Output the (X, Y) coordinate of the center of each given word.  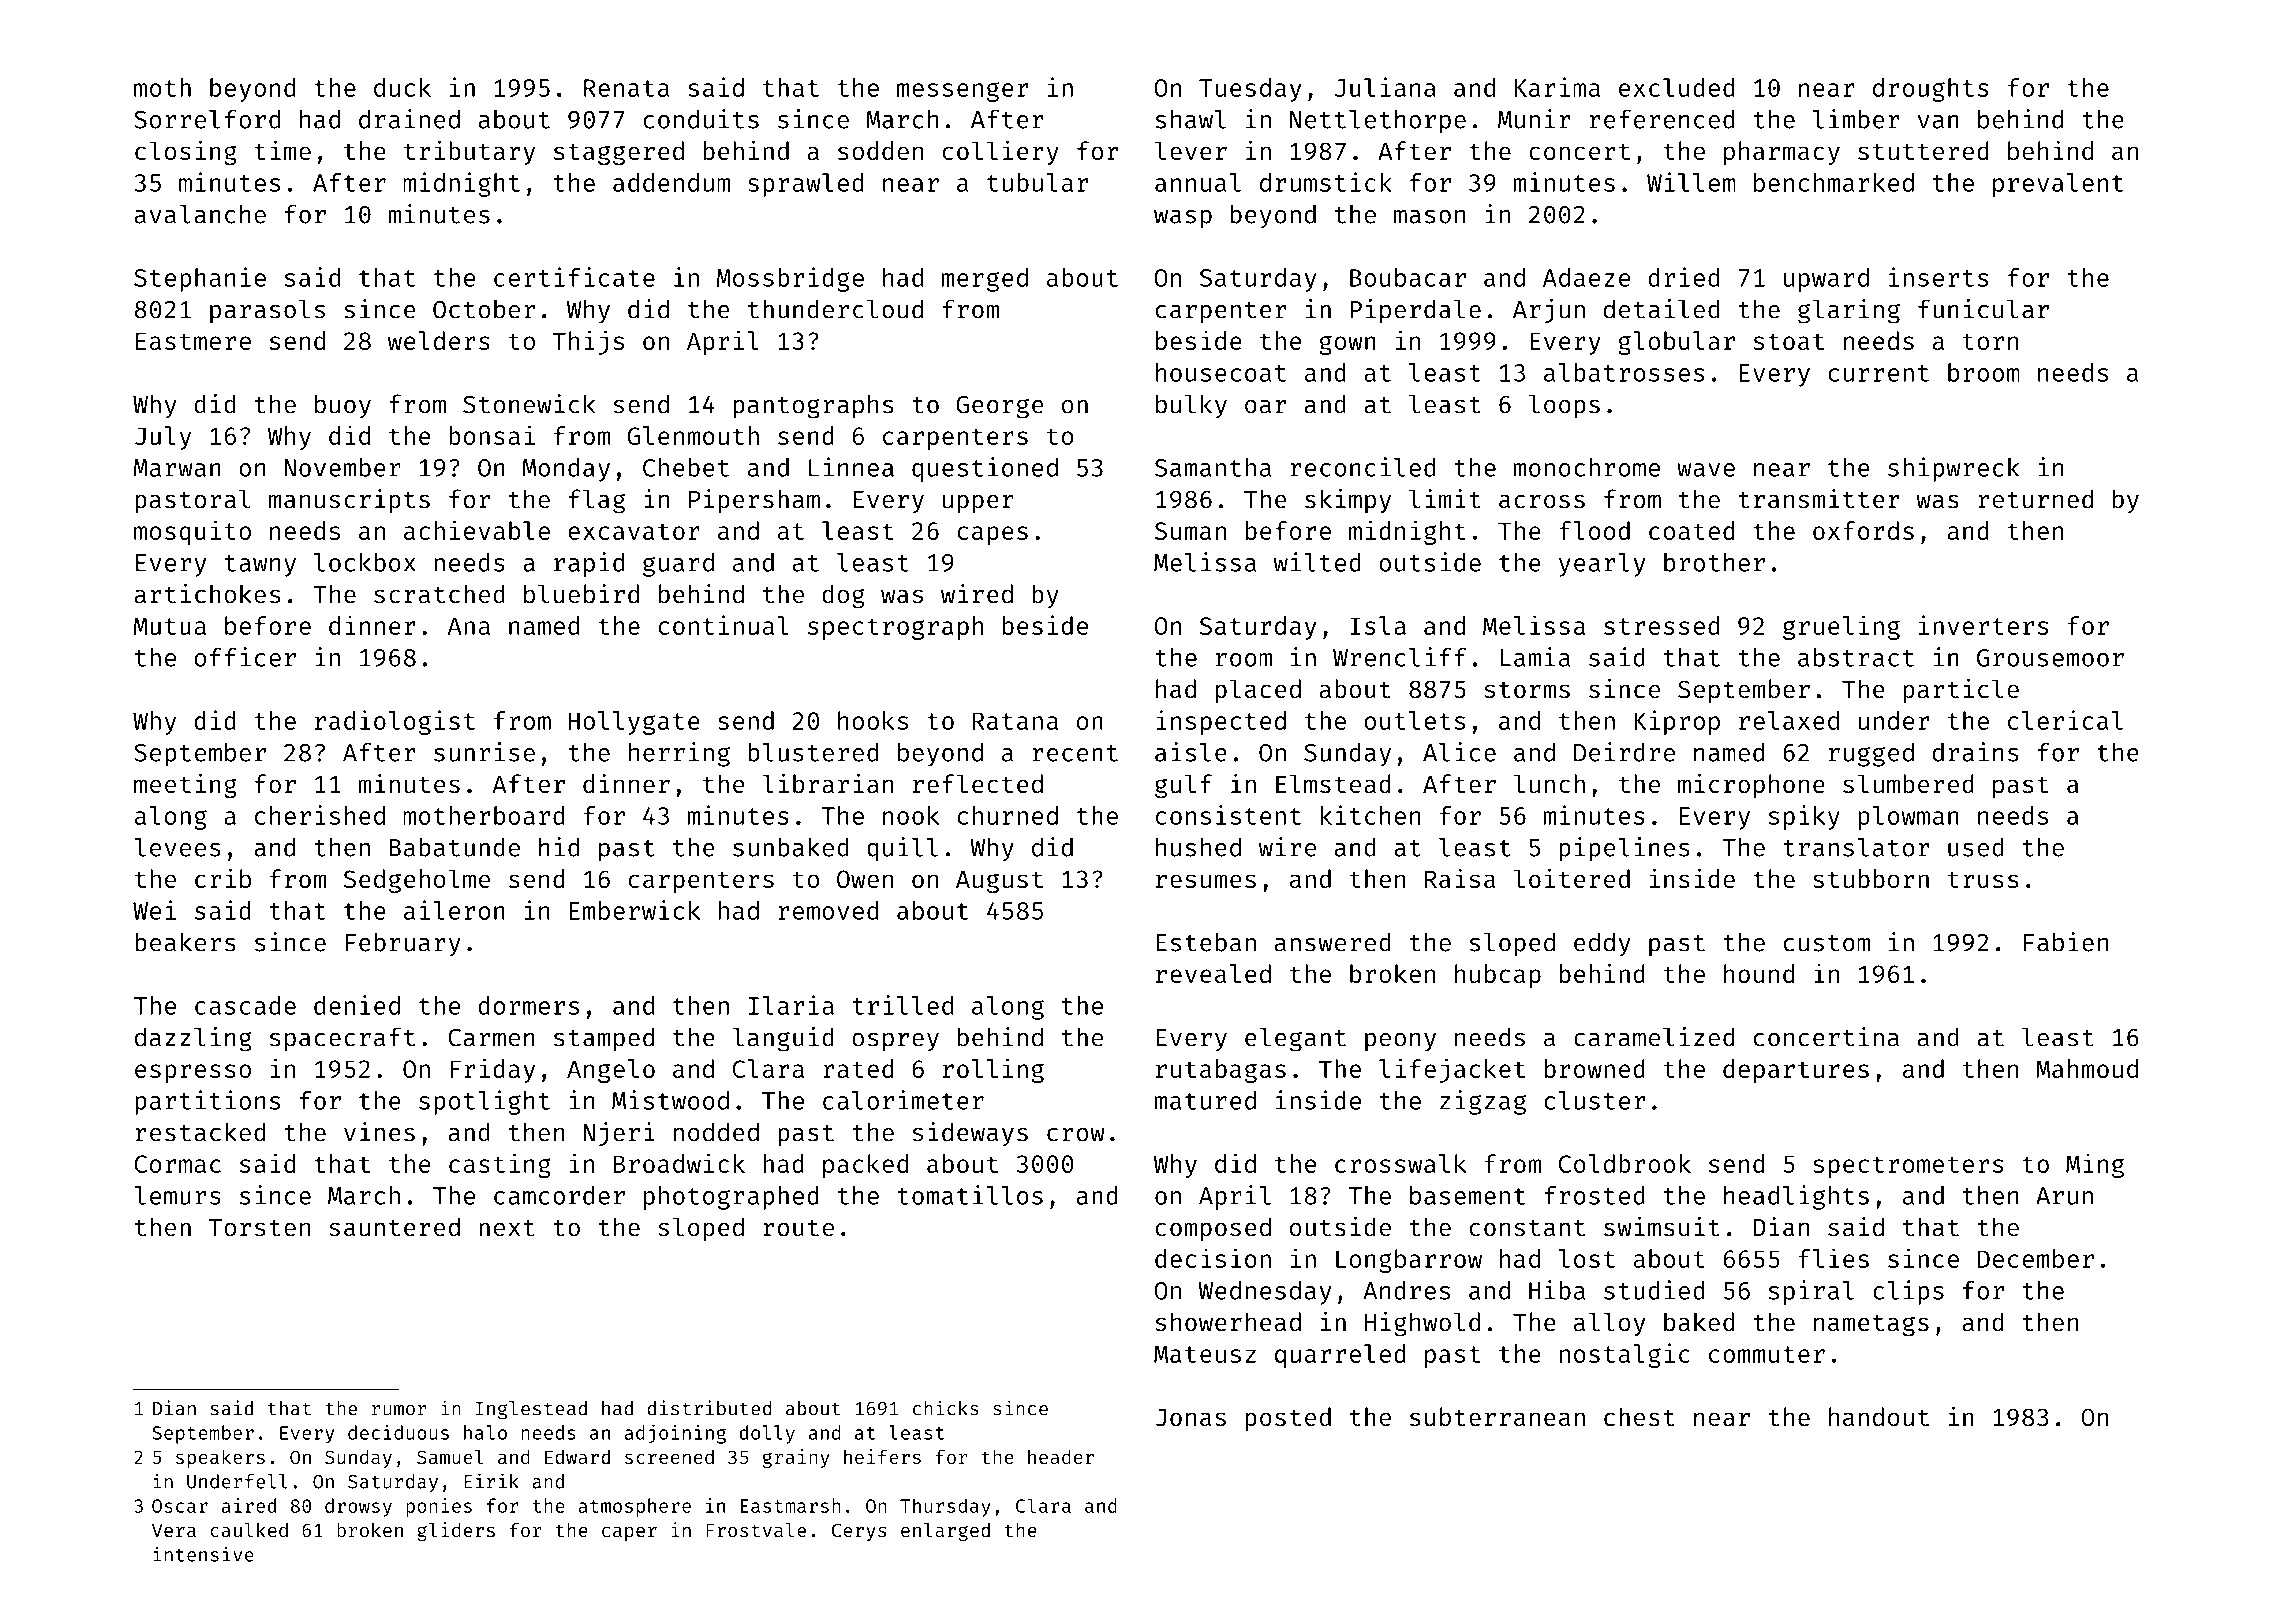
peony (1400, 1042)
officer (245, 657)
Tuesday (1250, 90)
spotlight (484, 1102)
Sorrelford (207, 119)
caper (629, 1534)
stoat (1789, 341)
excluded (1676, 87)
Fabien (2066, 942)
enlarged (945, 1532)
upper (978, 504)
